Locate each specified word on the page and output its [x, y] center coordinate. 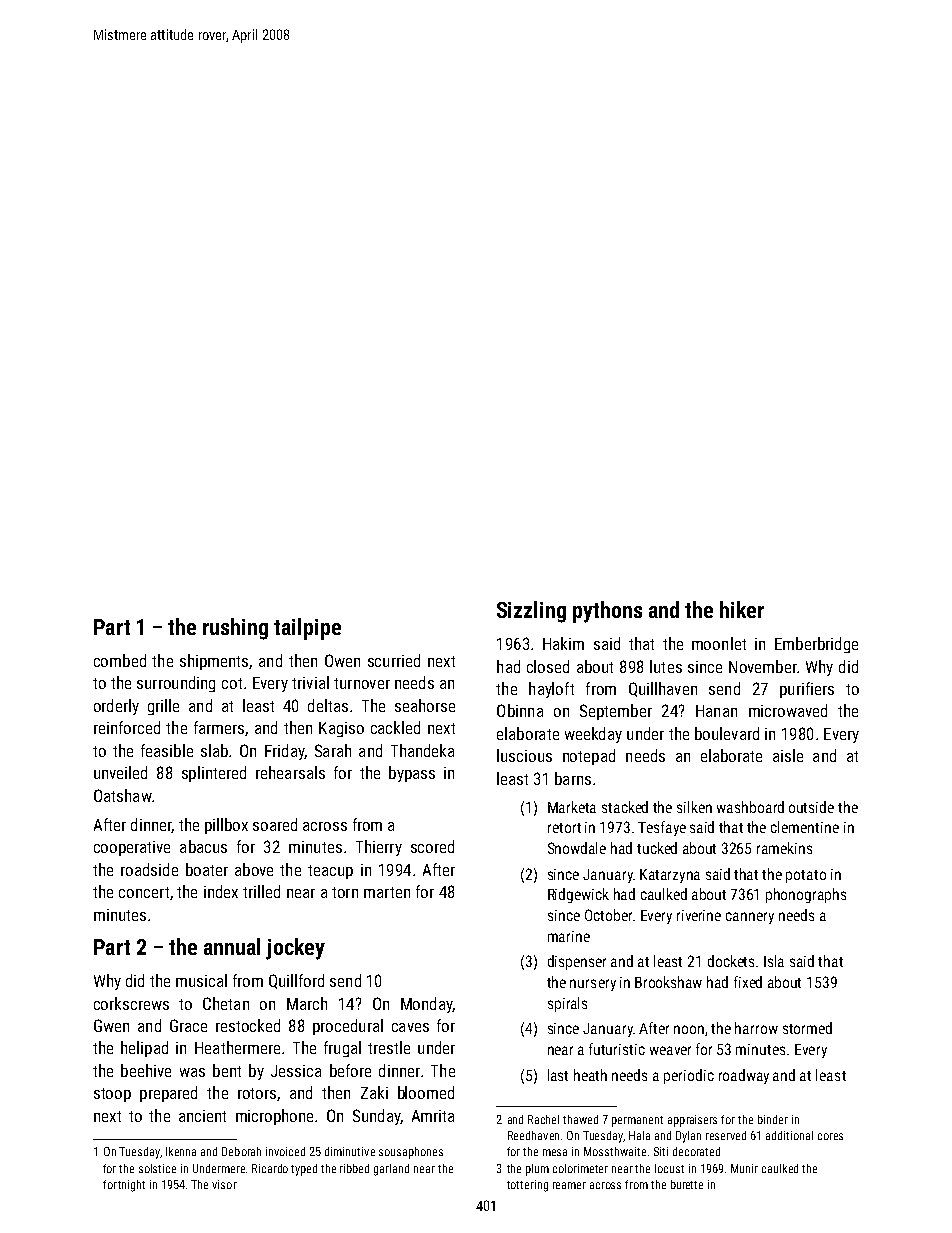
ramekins [784, 848]
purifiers [807, 690]
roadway [744, 1076]
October [608, 915]
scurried [394, 660]
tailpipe [307, 629]
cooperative [132, 848]
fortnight [124, 1186]
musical [201, 980]
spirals [567, 1004]
